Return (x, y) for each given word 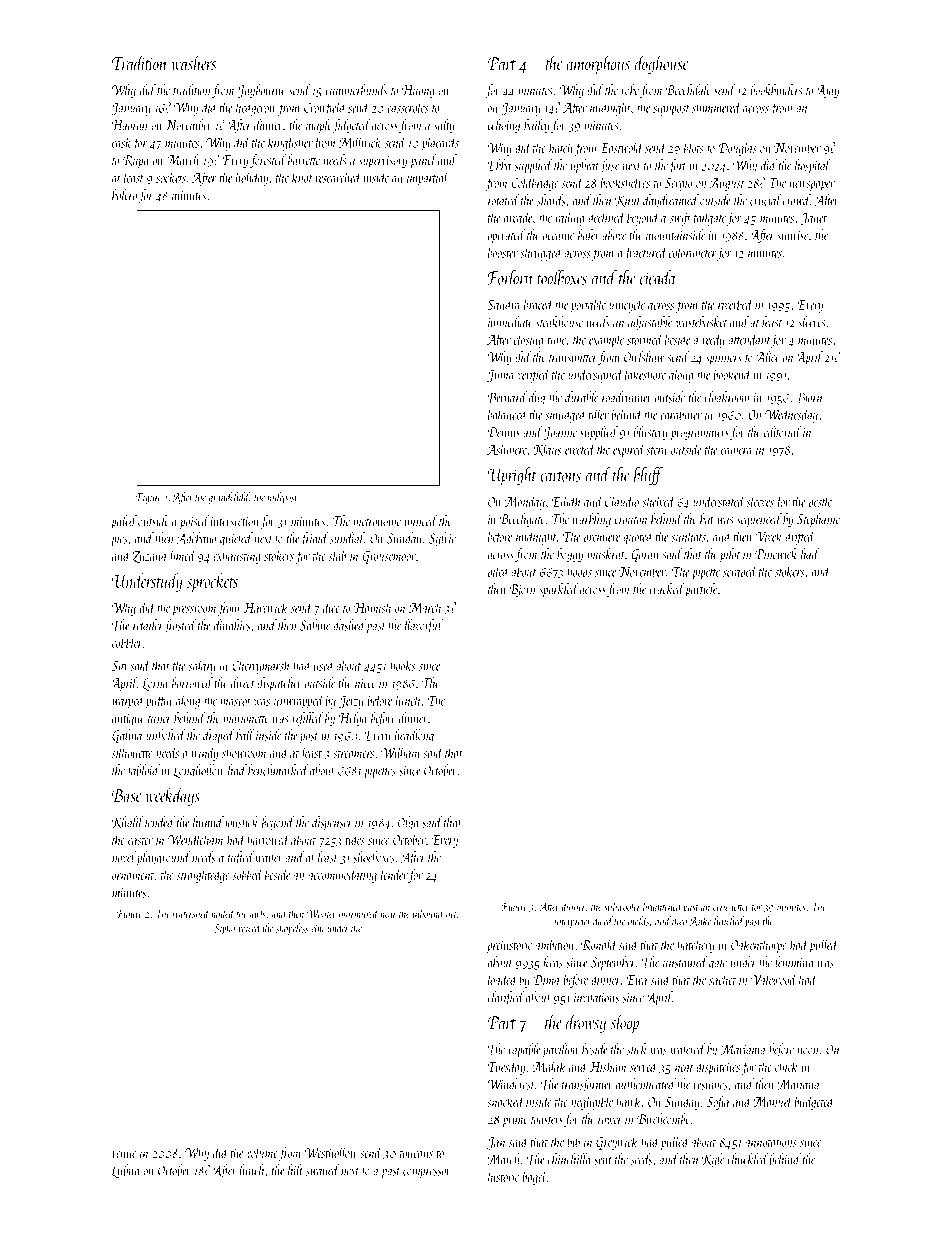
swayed (323, 1171)
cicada (658, 277)
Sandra (504, 304)
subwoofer (622, 907)
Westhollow (330, 1152)
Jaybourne (261, 91)
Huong (418, 91)
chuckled (747, 1159)
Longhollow (199, 771)
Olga (408, 823)
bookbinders (776, 90)
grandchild (229, 498)
